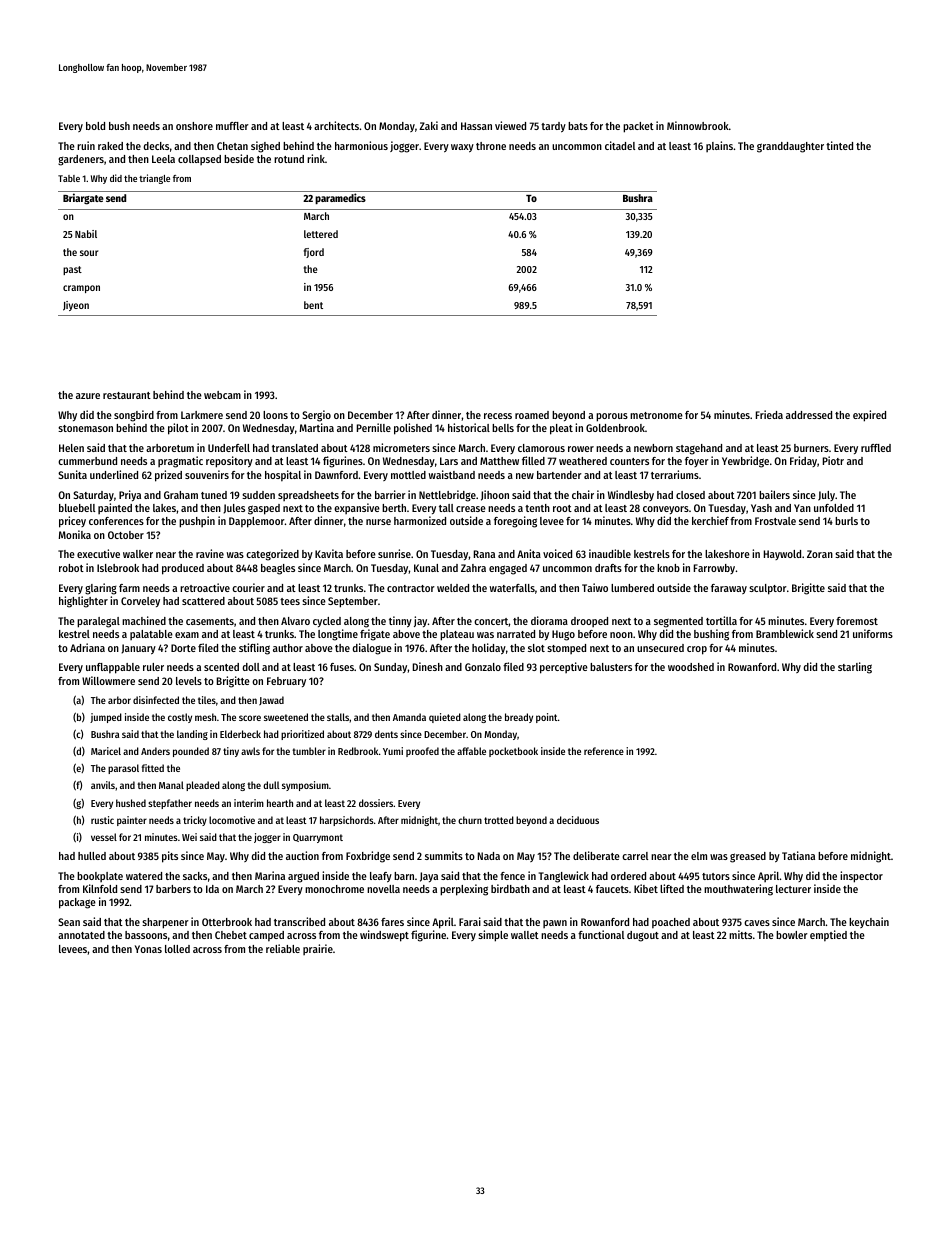 This document has height=1233, width=952. Describe the element at coordinates (272, 555) in the document. I see `categorized` at that location.
